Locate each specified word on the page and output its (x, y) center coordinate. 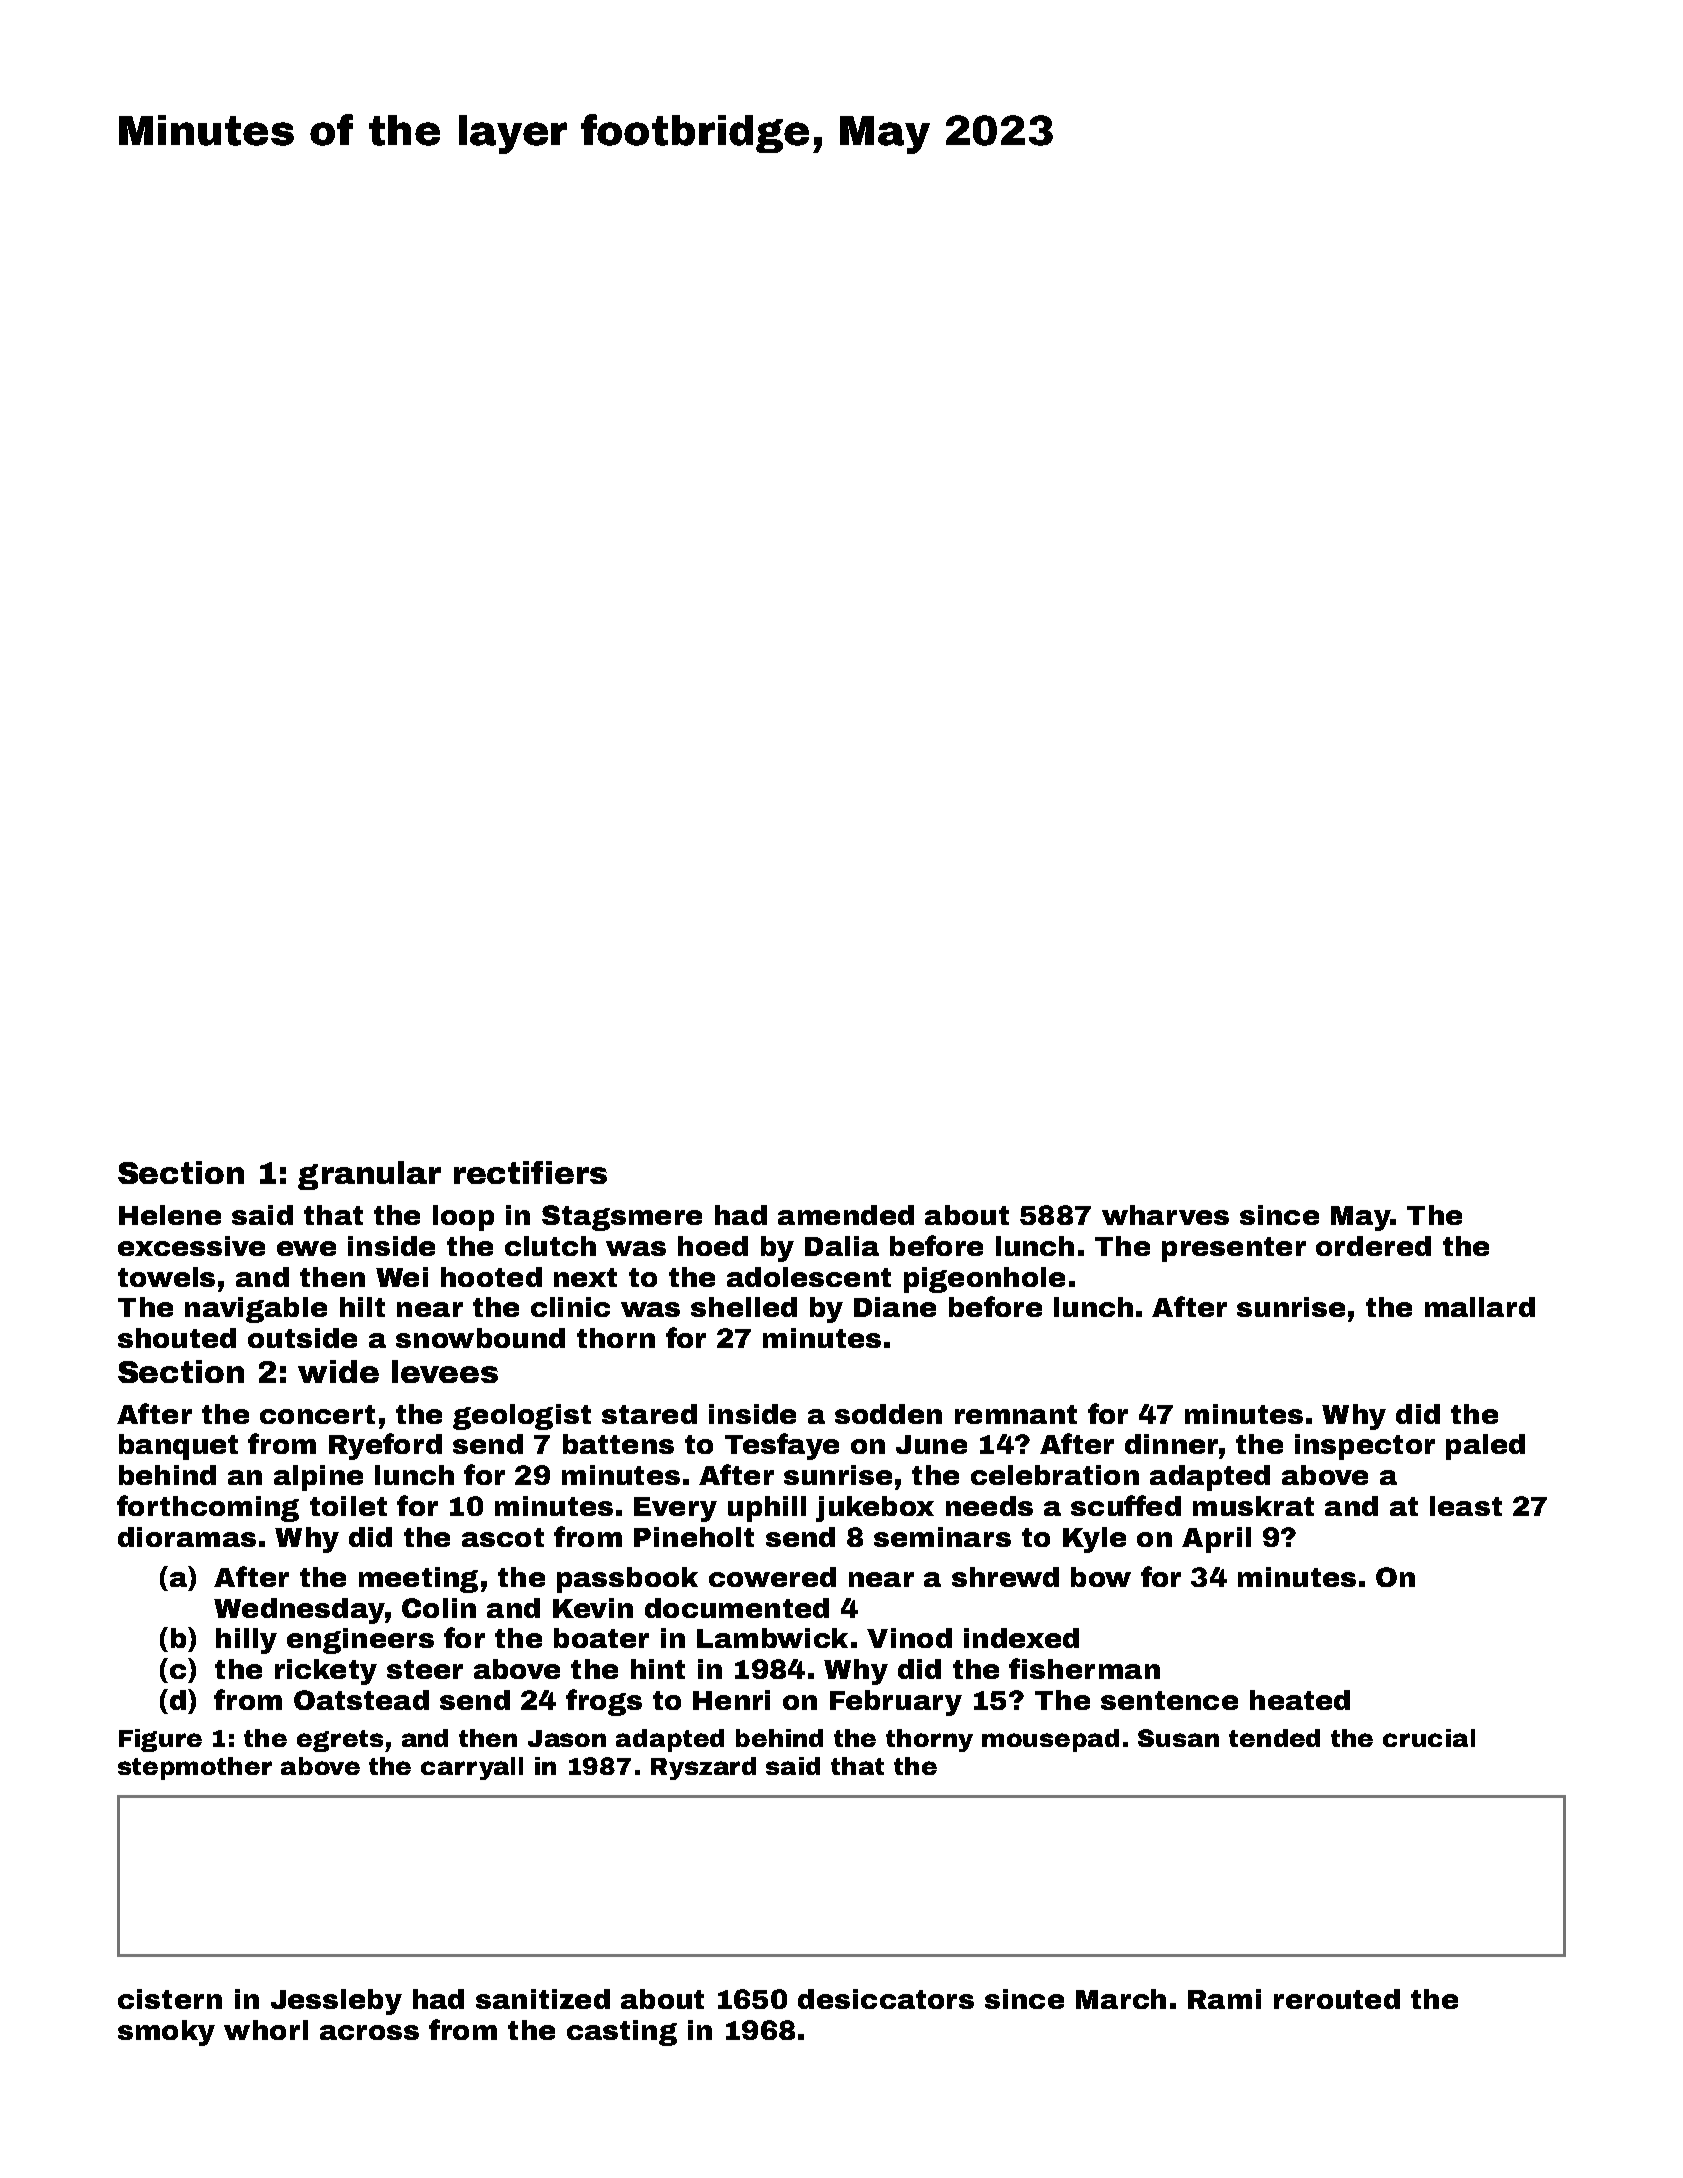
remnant (1016, 1414)
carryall (472, 1768)
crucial (1429, 1738)
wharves (1165, 1215)
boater (601, 1638)
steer (425, 1669)
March (1121, 1999)
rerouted (1337, 1999)
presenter (1234, 1249)
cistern (170, 1999)
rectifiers (530, 1172)
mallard (1480, 1307)
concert (317, 1414)
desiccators (886, 1999)
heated (1300, 1700)
